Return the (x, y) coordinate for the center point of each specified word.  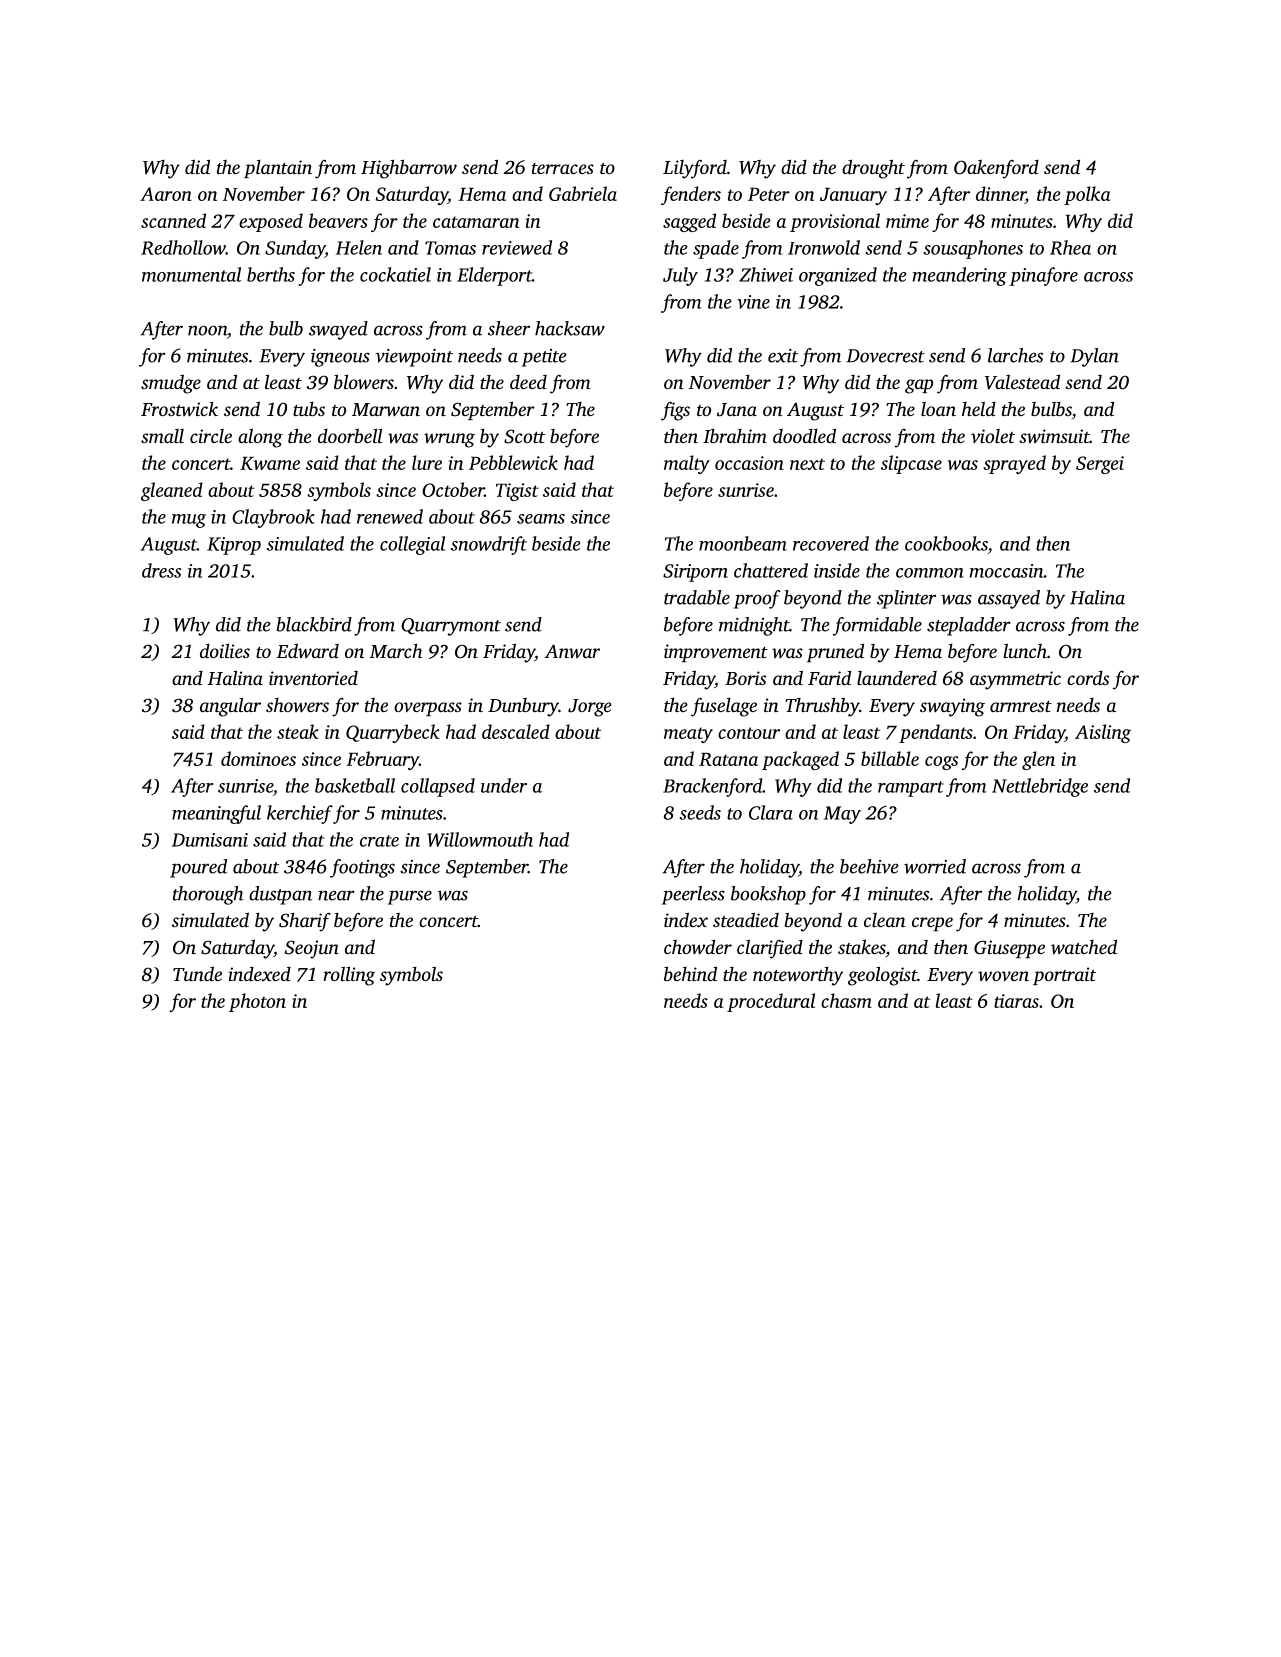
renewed (390, 516)
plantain (278, 169)
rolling (349, 976)
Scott (524, 436)
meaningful (216, 814)
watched (1084, 947)
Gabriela (583, 193)
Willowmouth (480, 839)
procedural (771, 1002)
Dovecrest (885, 356)
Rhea (1070, 247)
